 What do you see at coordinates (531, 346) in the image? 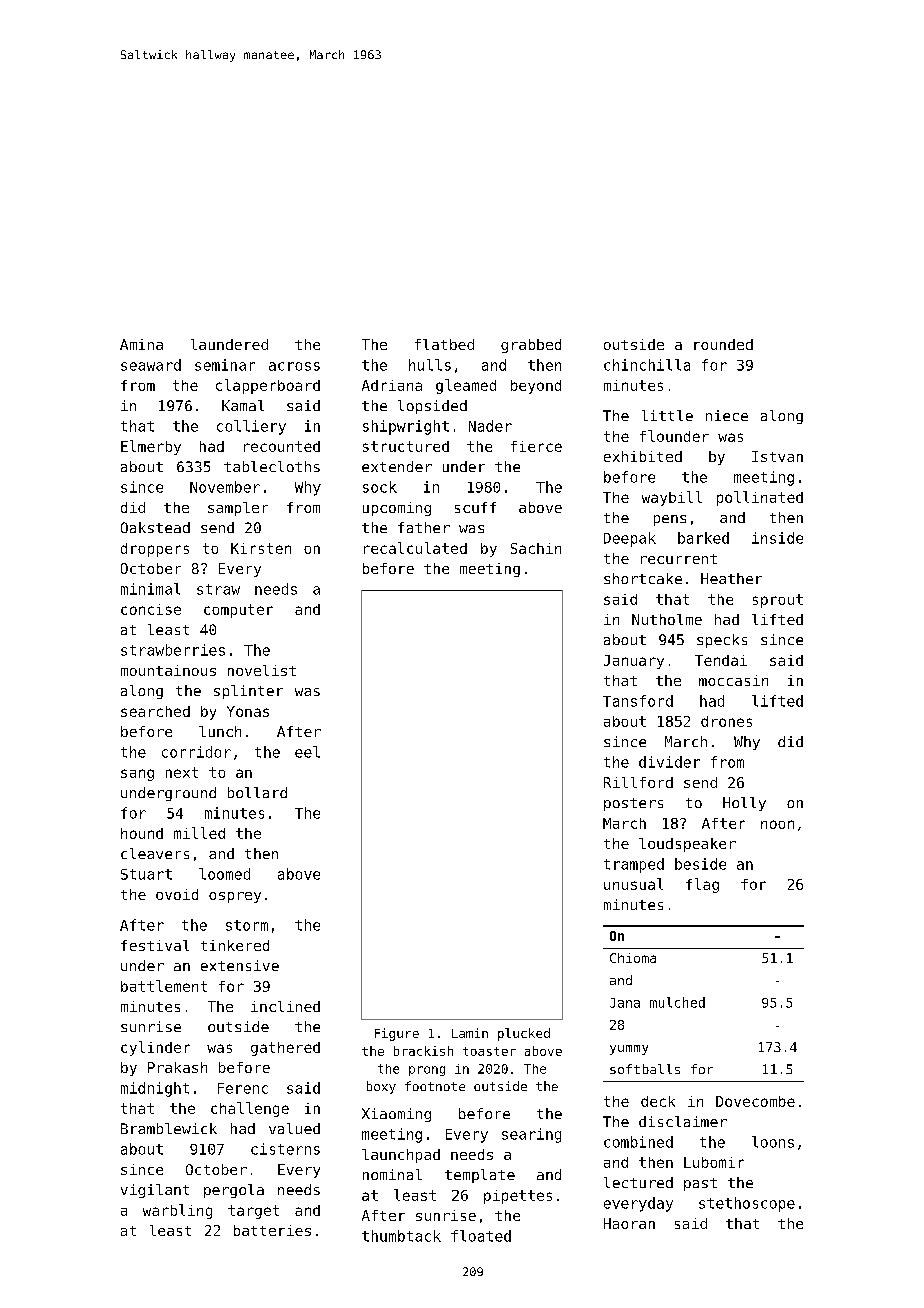
I see `grabbed` at bounding box center [531, 346].
